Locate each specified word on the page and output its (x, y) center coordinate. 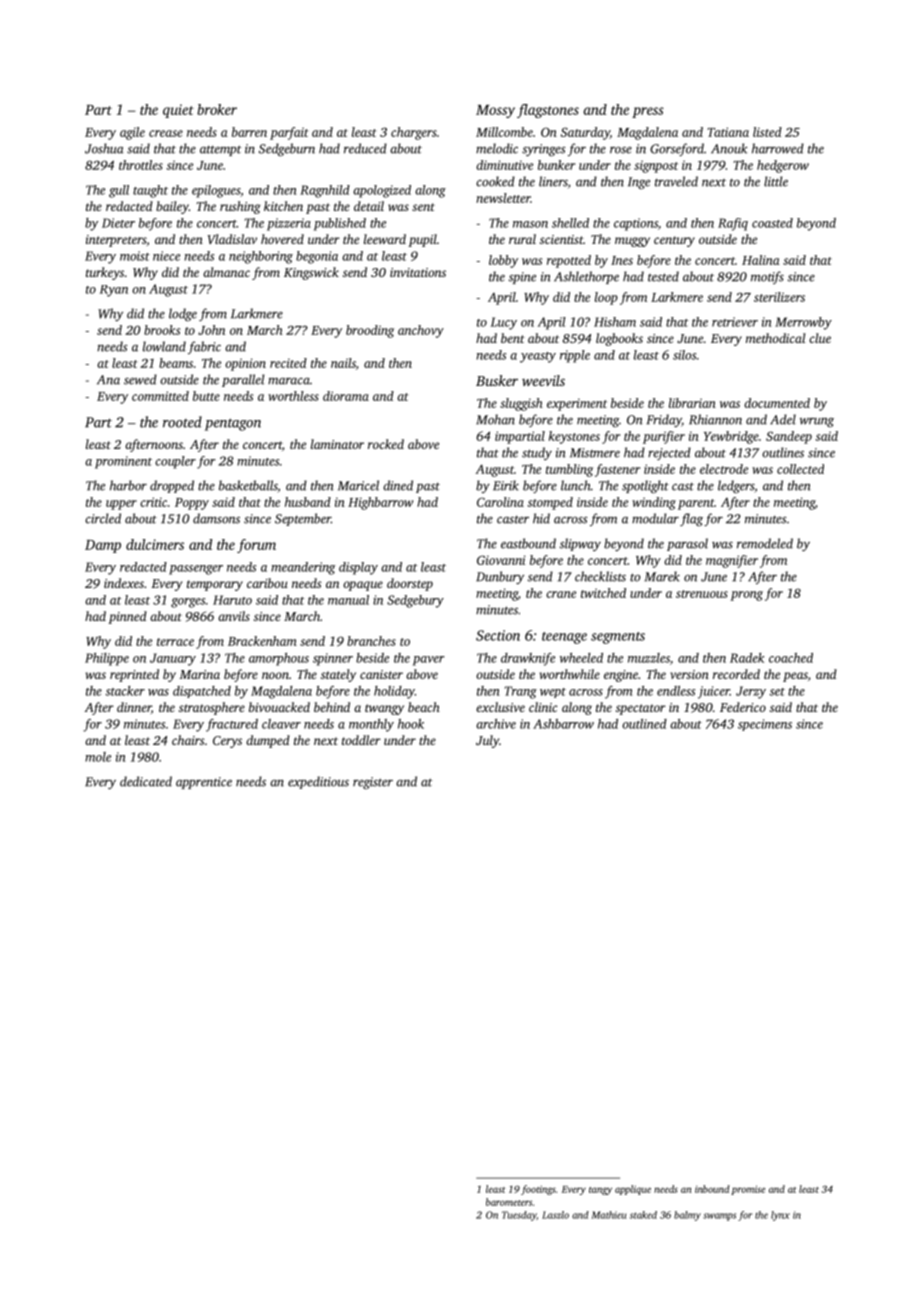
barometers (509, 1202)
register (373, 783)
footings (538, 1190)
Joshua (104, 148)
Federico (743, 707)
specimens (765, 725)
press (648, 112)
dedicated (146, 781)
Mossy (495, 111)
